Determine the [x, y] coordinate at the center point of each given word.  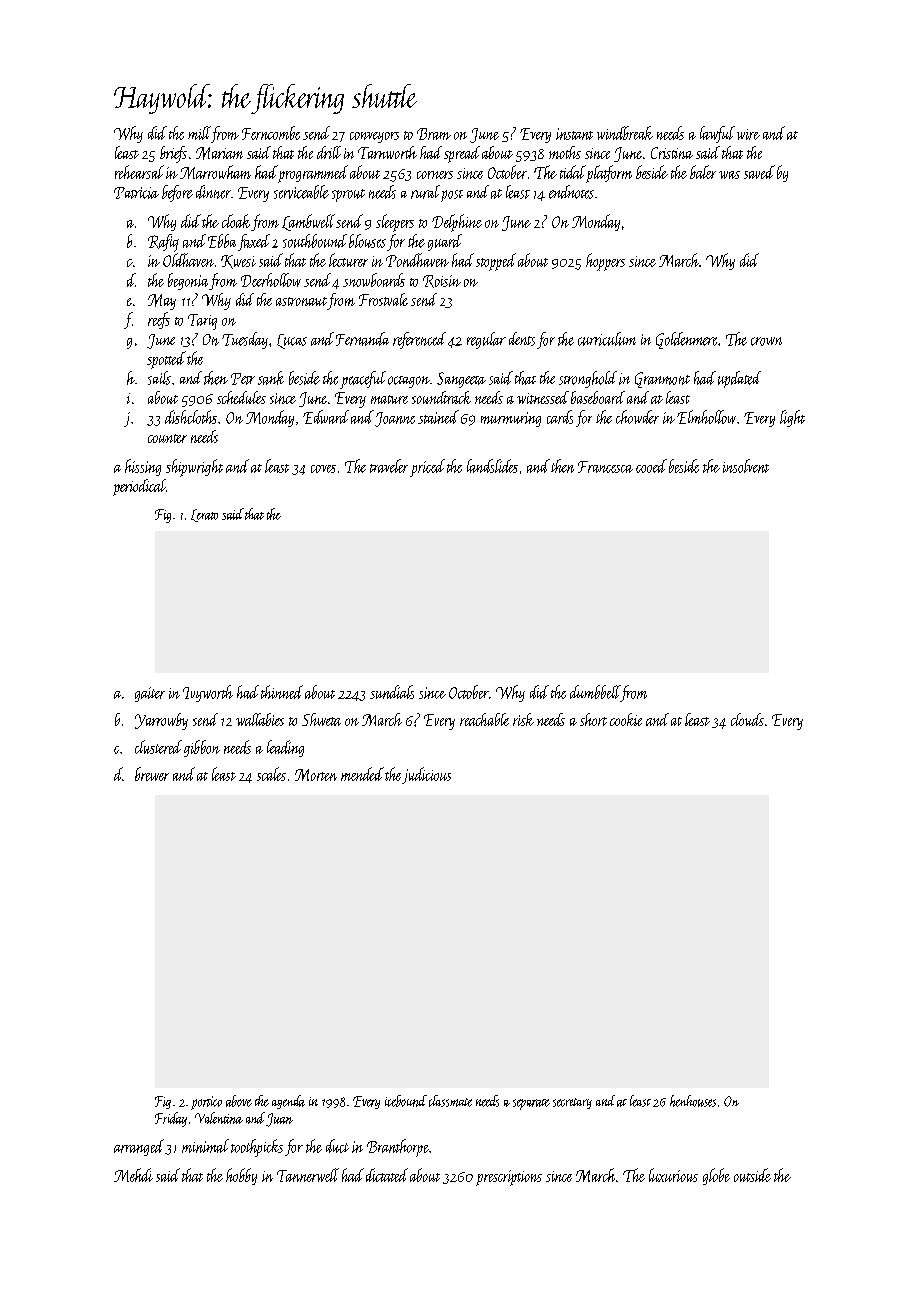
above [239, 1101]
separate [531, 1104]
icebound [406, 1101]
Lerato [204, 515]
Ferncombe [271, 133]
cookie [626, 719]
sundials [392, 692]
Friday [171, 1119]
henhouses [693, 1101]
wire [748, 134]
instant [574, 134]
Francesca [605, 467]
